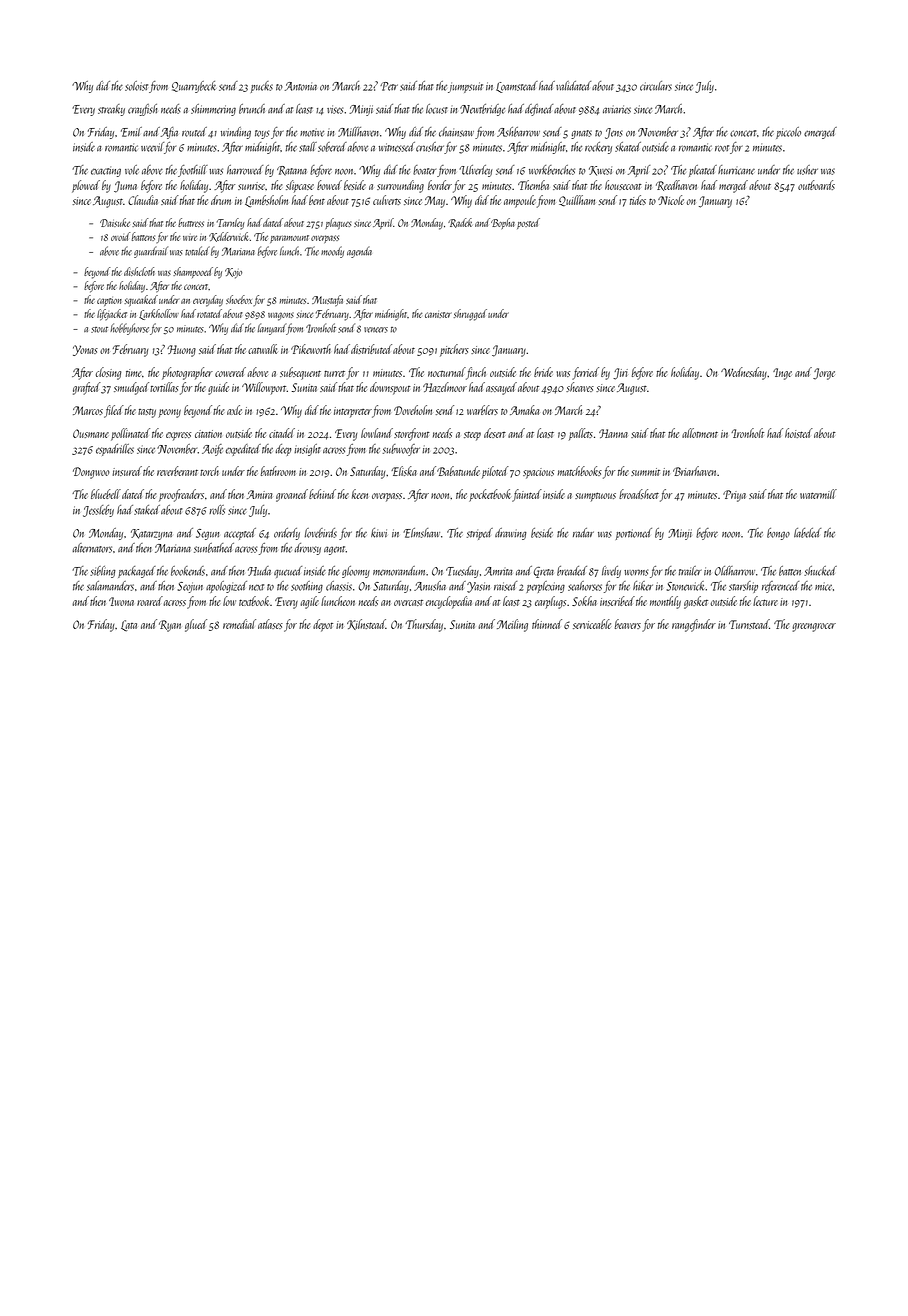 The width and height of the document is (908, 1316). I want to click on Thursday, so click(424, 625).
